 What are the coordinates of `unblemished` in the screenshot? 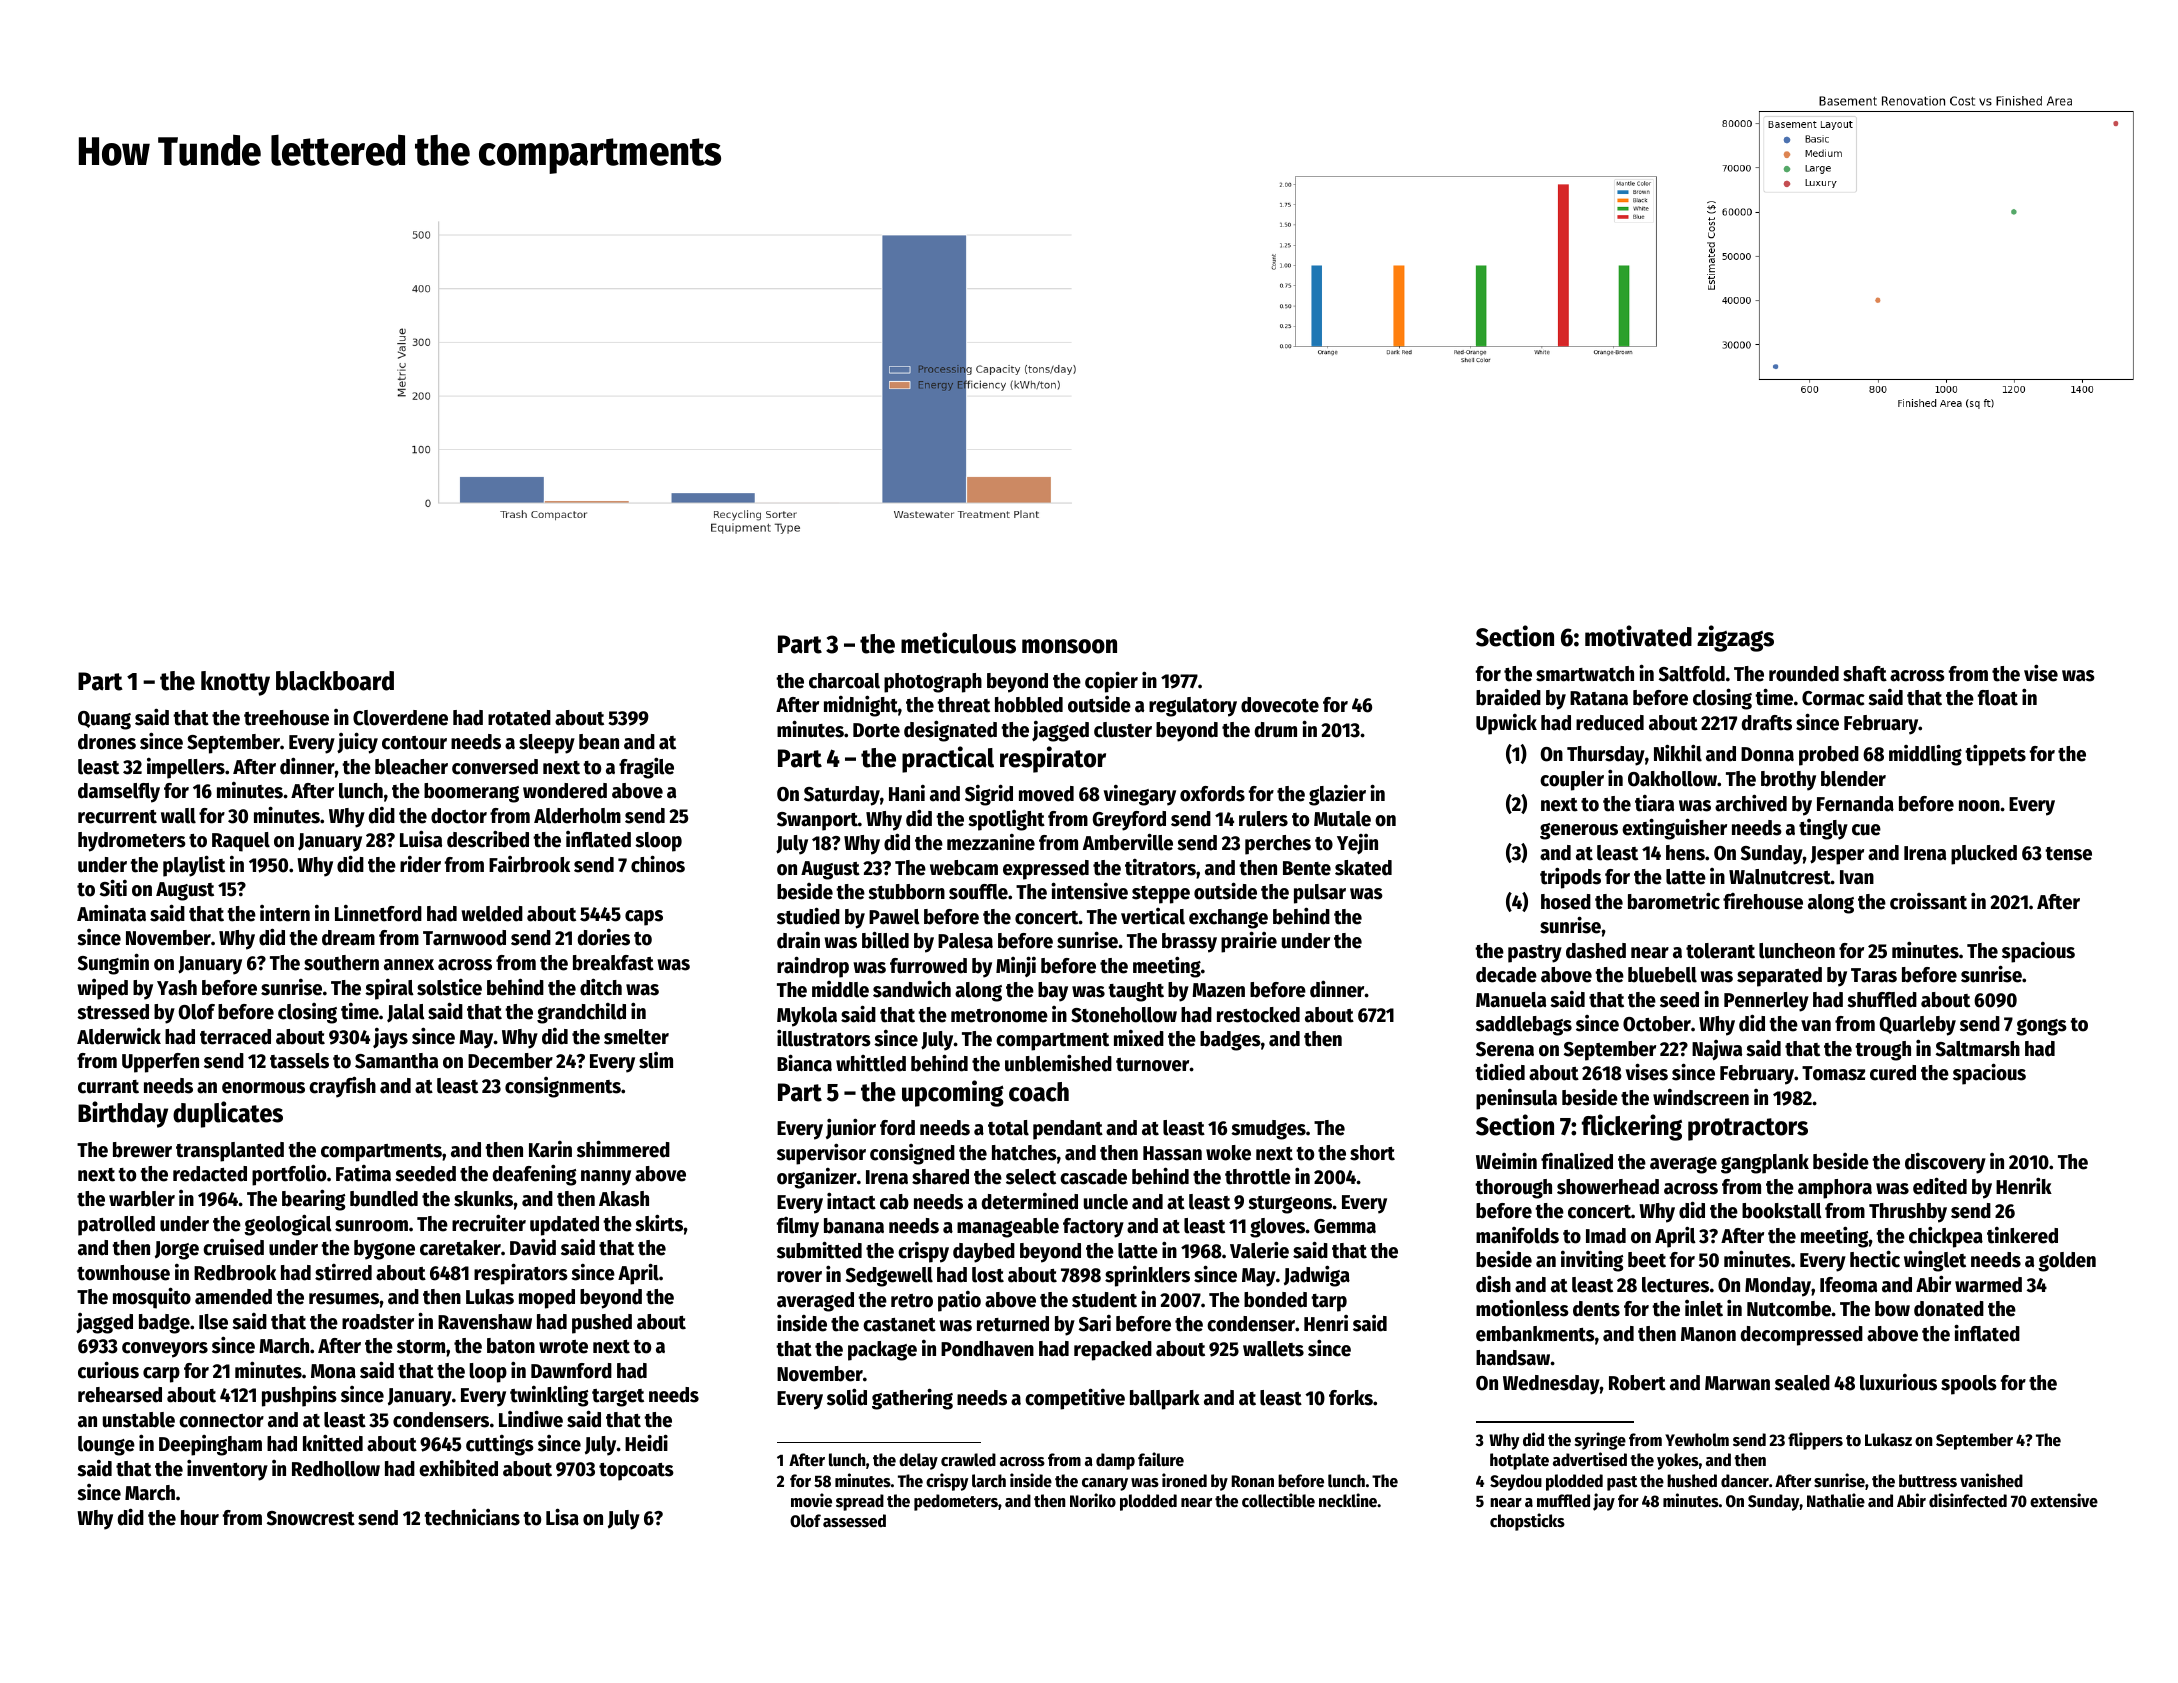 It's located at (1058, 1063).
